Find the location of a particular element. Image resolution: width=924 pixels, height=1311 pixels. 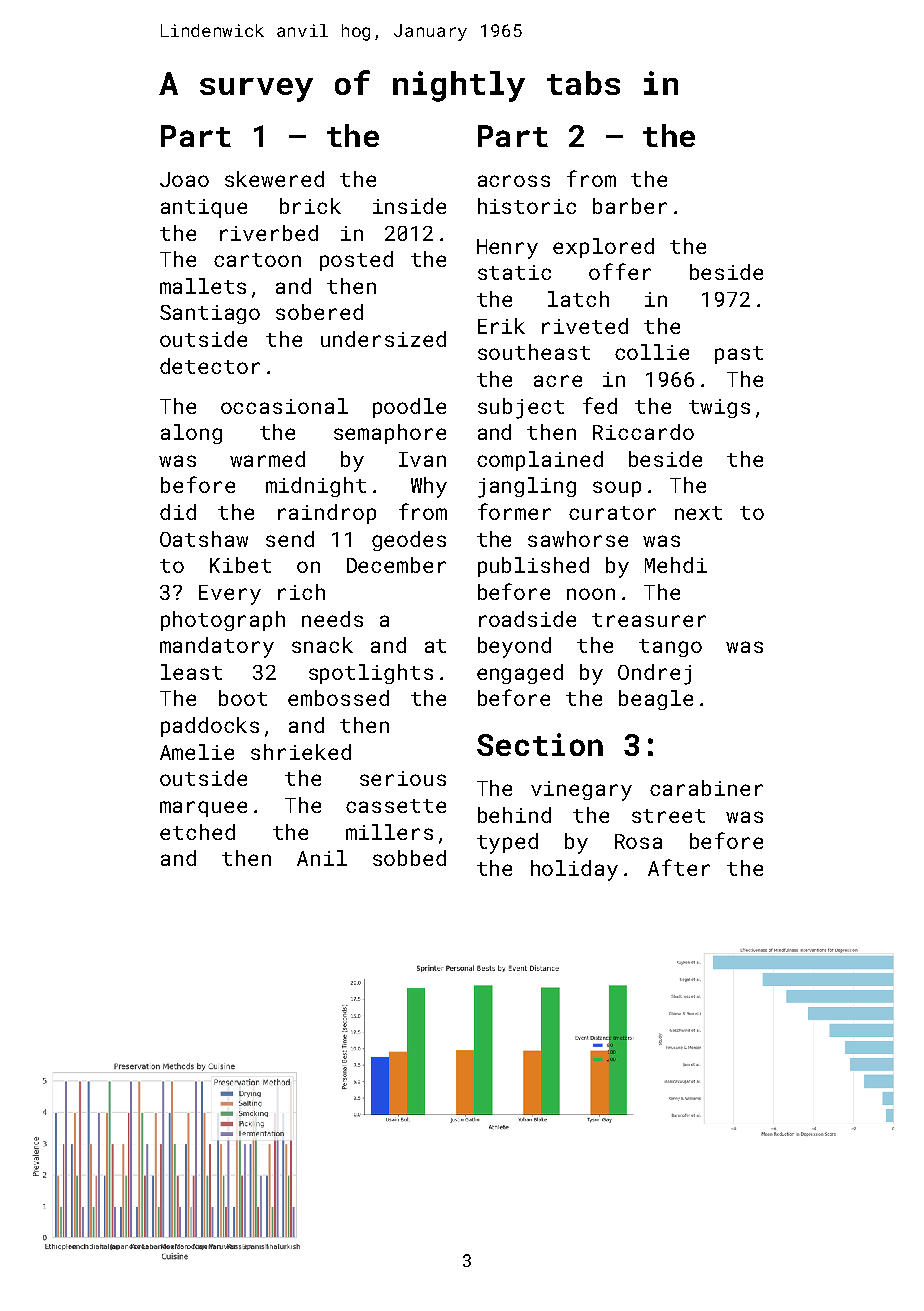

barber is located at coordinates (630, 206).
